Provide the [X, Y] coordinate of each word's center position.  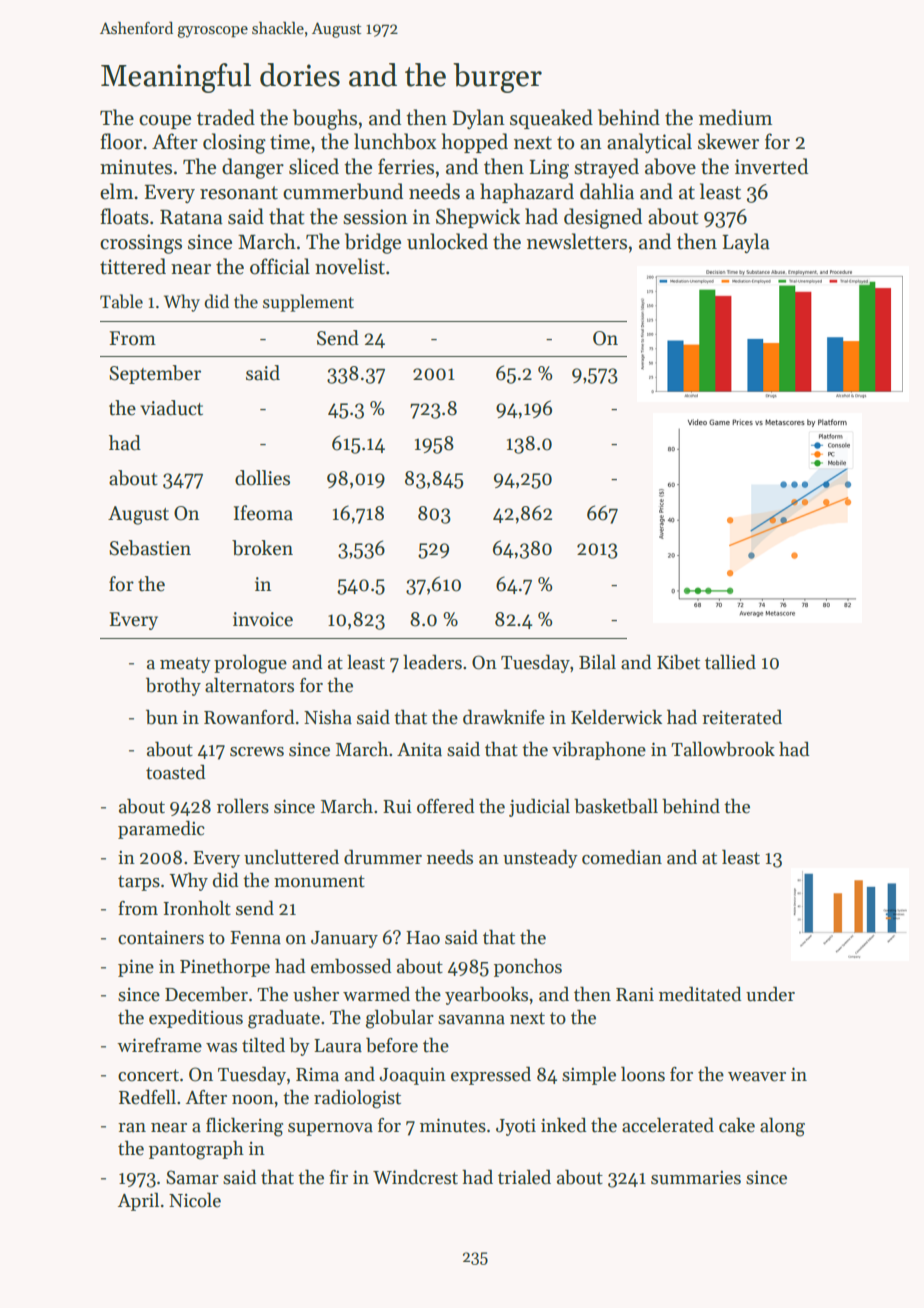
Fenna [255, 938]
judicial [539, 807]
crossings [141, 244]
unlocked [447, 241]
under [770, 994]
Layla [746, 243]
